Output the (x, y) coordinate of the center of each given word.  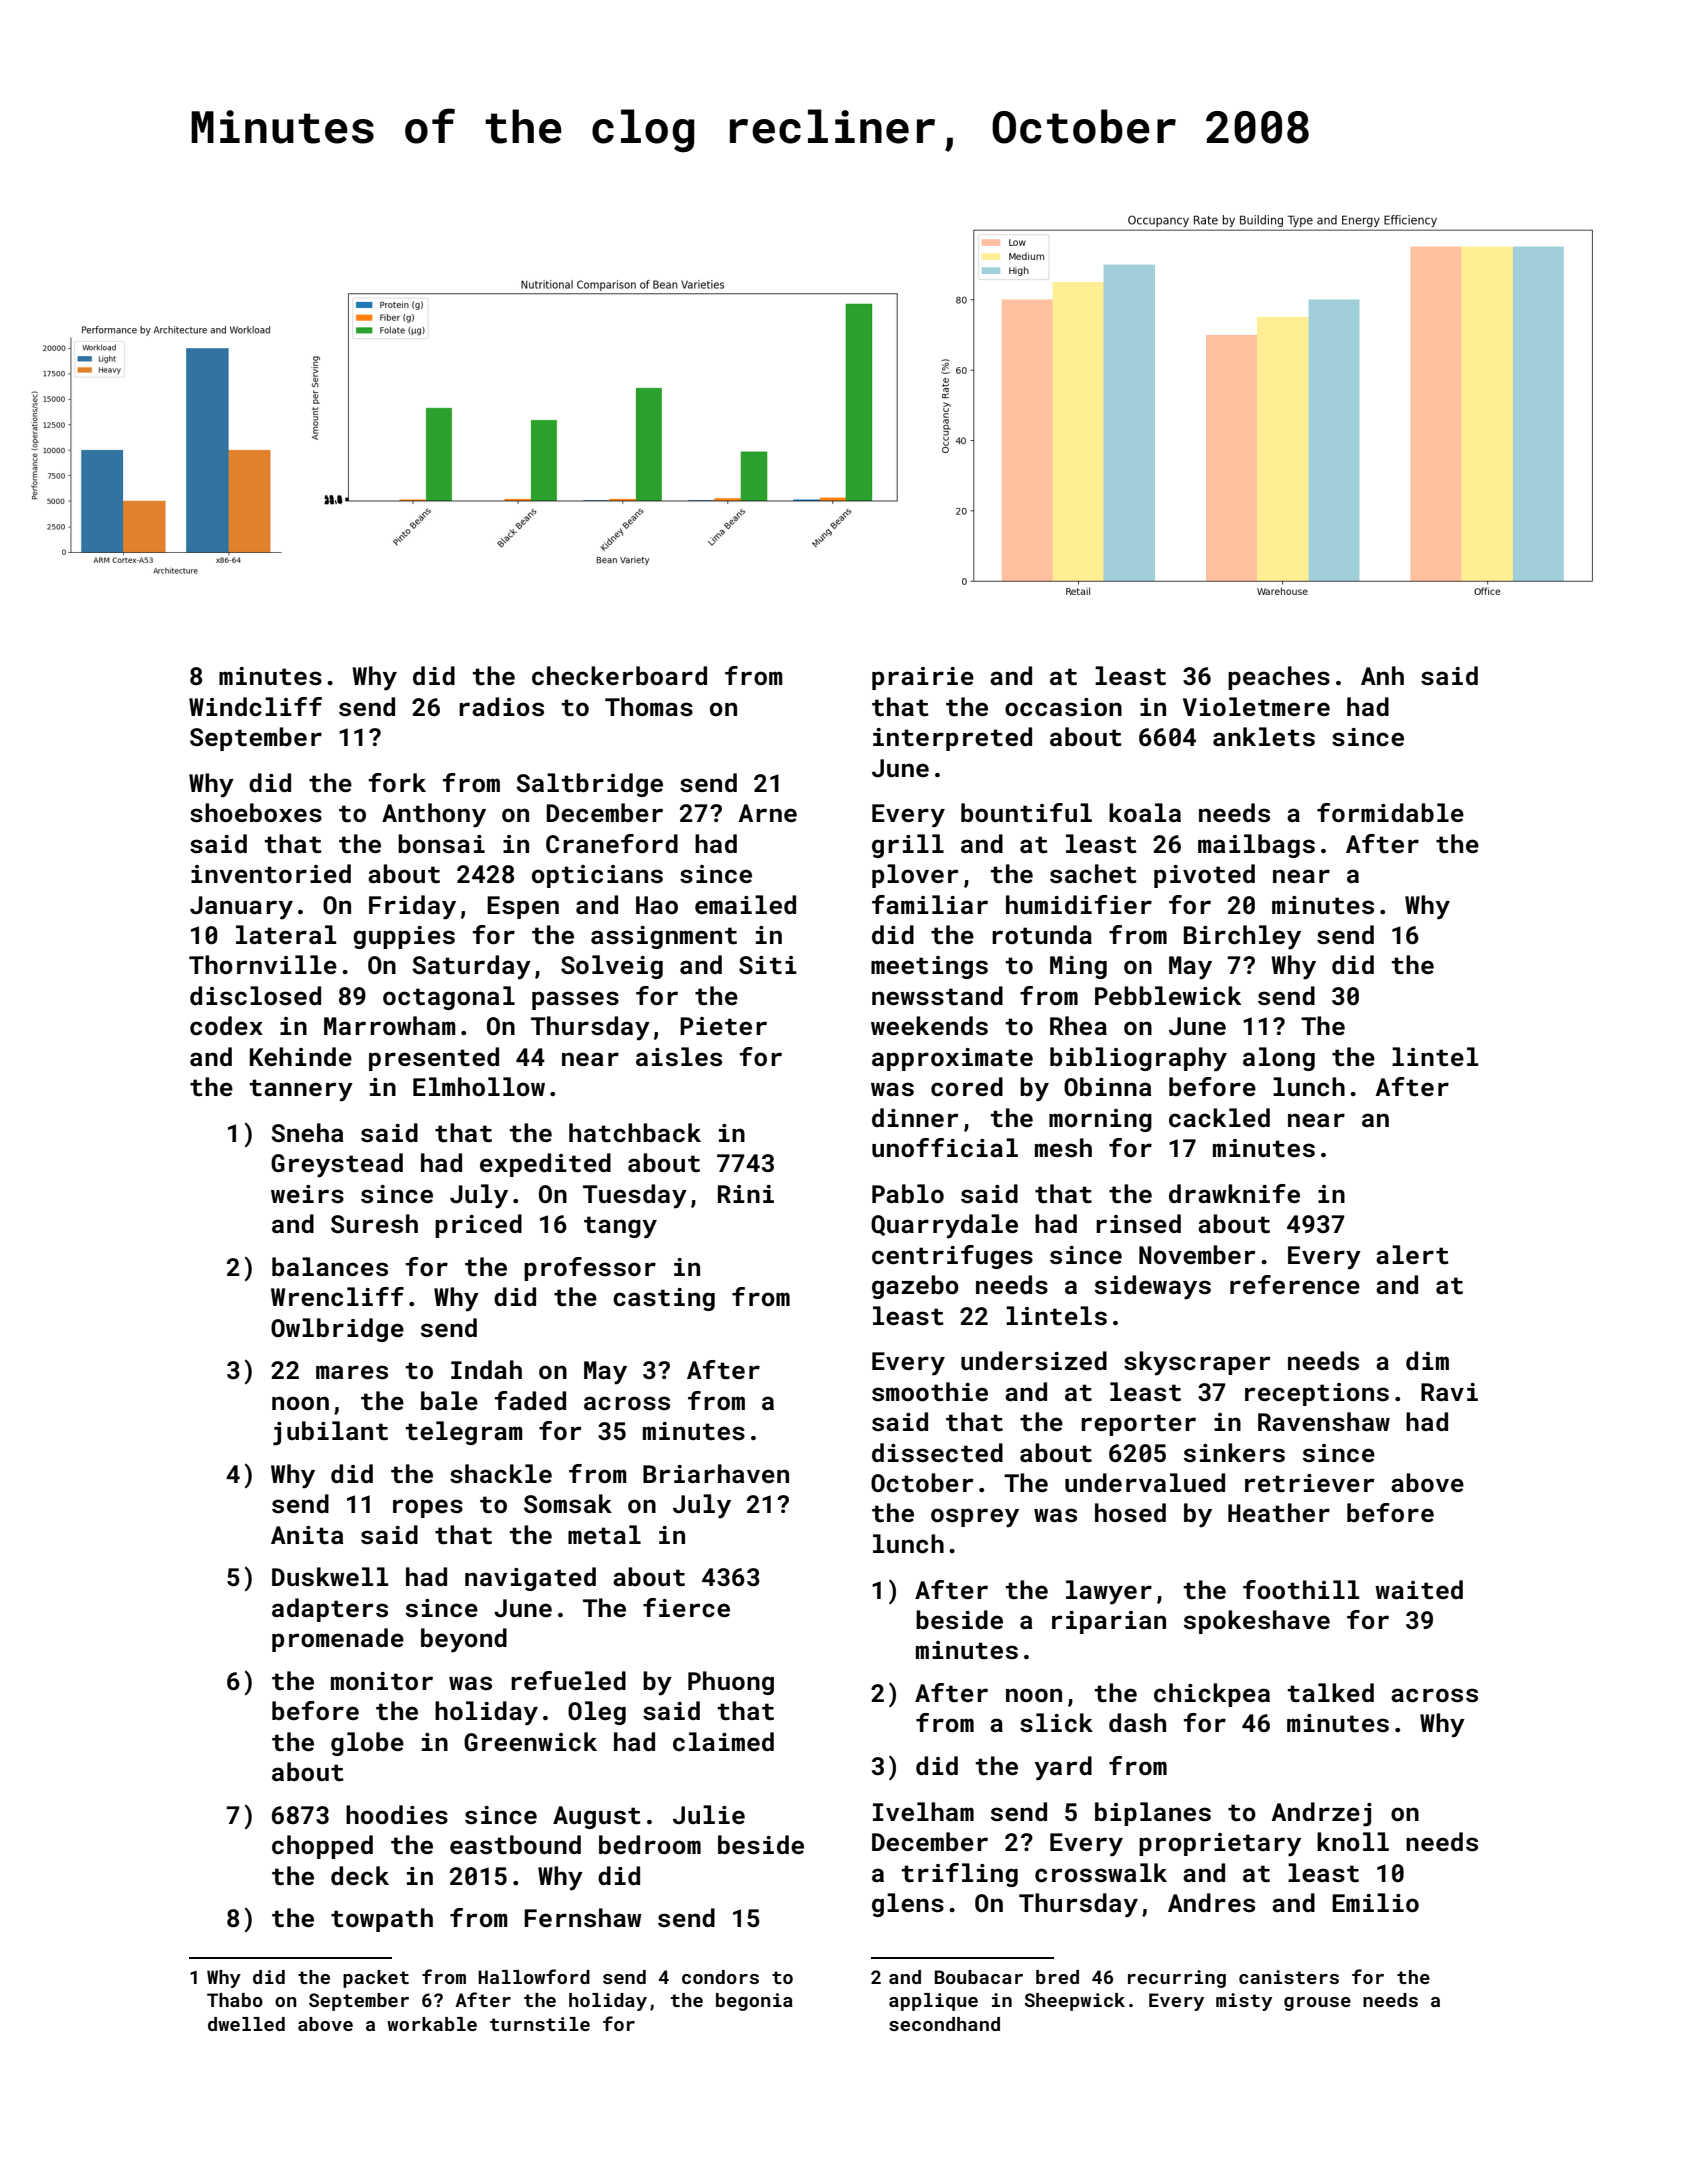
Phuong (731, 1683)
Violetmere (1256, 707)
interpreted (952, 739)
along (1279, 1059)
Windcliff (255, 707)
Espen (523, 907)
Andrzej (1321, 1814)
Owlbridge (337, 1330)
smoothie (930, 1392)
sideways (1153, 1287)
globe (367, 1744)
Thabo (235, 2000)
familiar (930, 904)
